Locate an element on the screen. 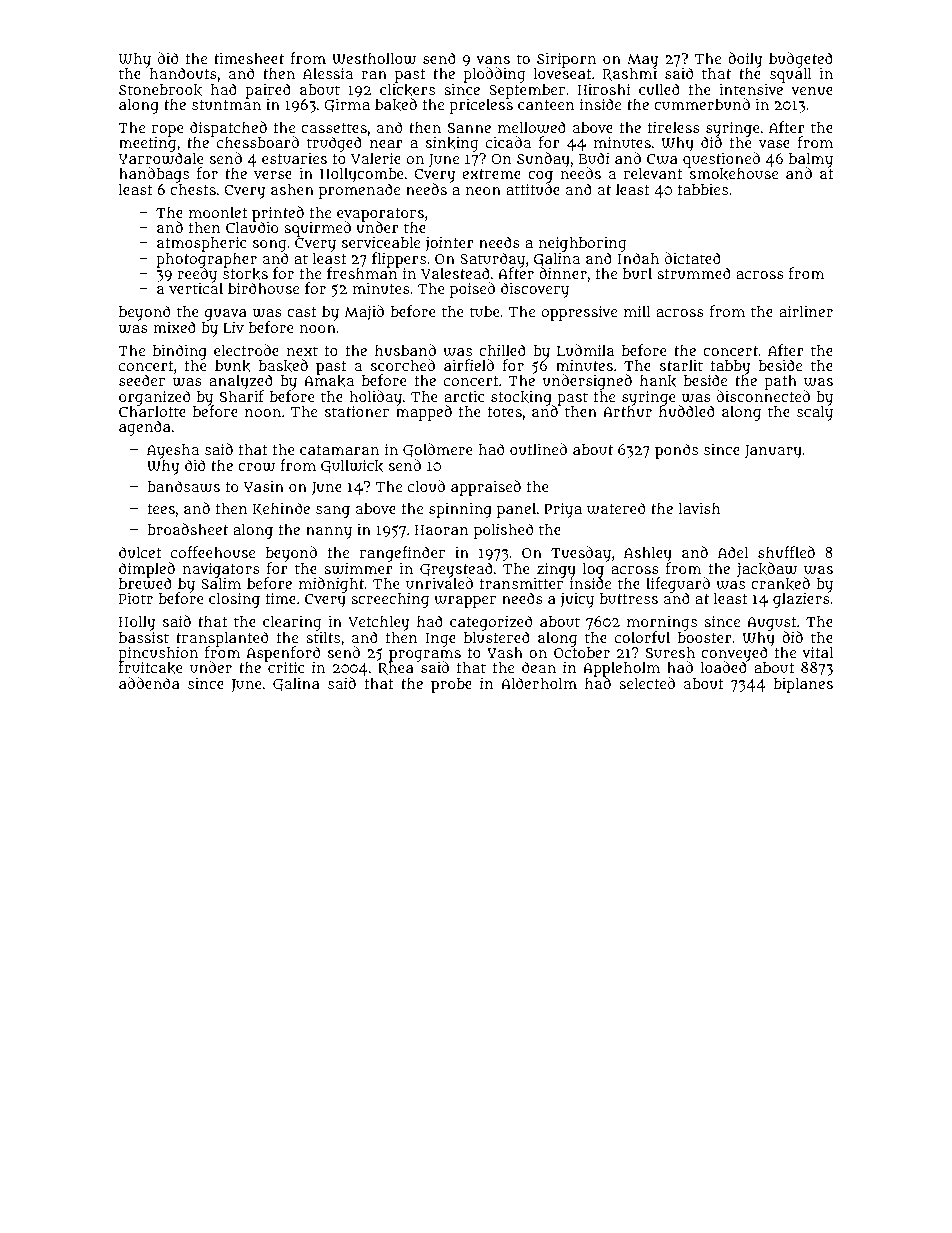  scorched is located at coordinates (403, 365).
